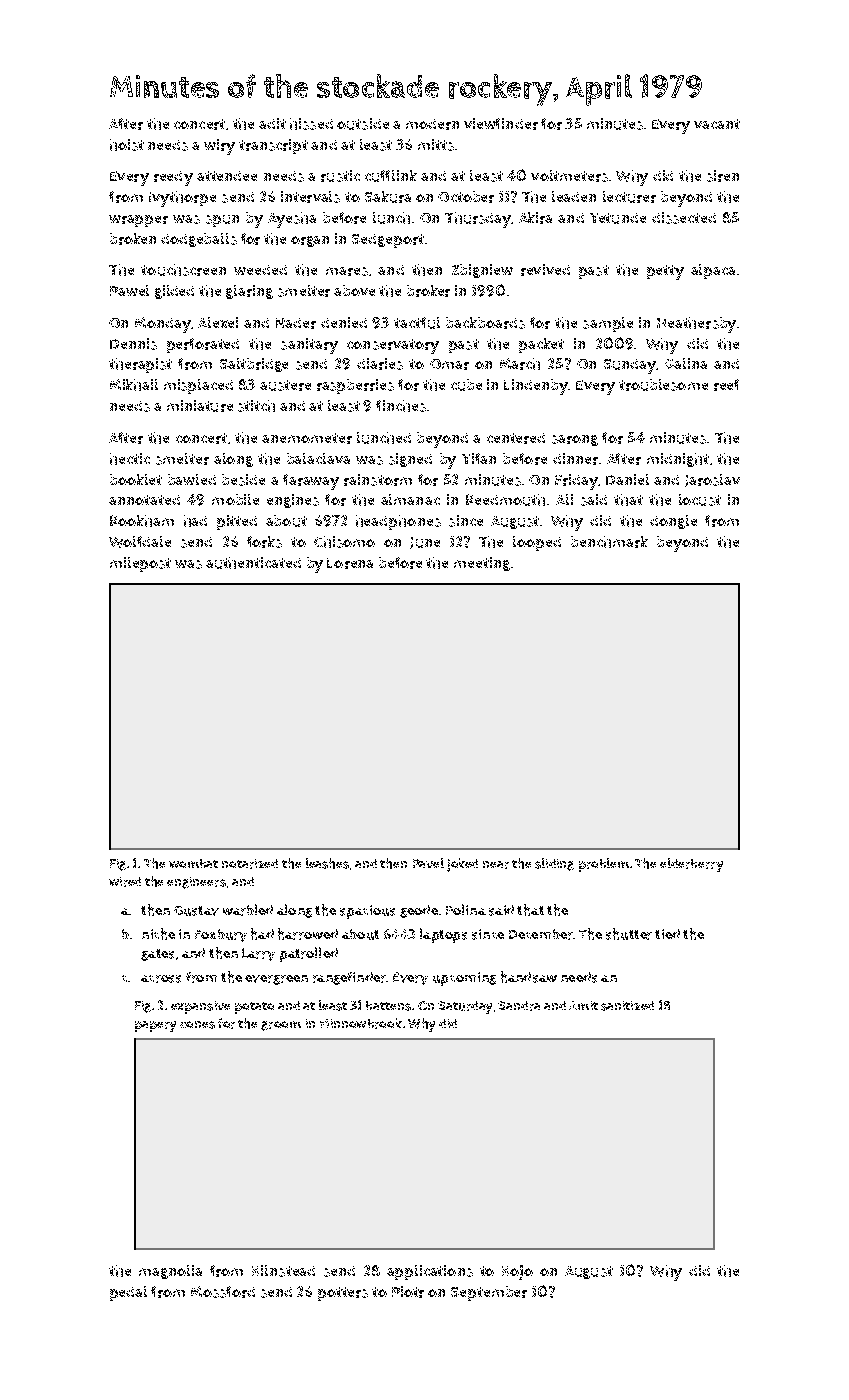  What do you see at coordinates (272, 123) in the screenshot?
I see `adit` at bounding box center [272, 123].
